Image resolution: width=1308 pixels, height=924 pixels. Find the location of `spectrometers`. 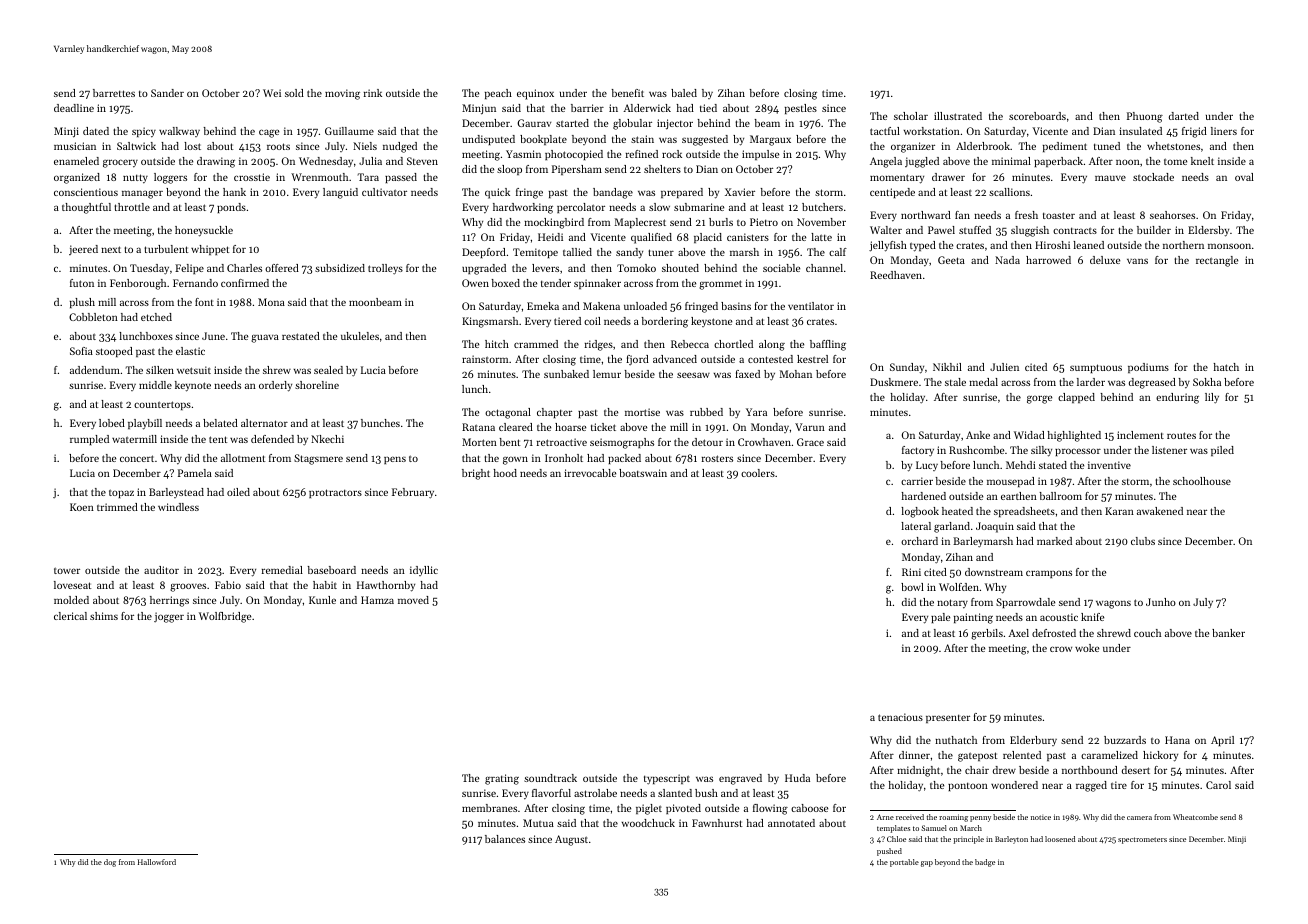

spectrometers is located at coordinates (1142, 840).
